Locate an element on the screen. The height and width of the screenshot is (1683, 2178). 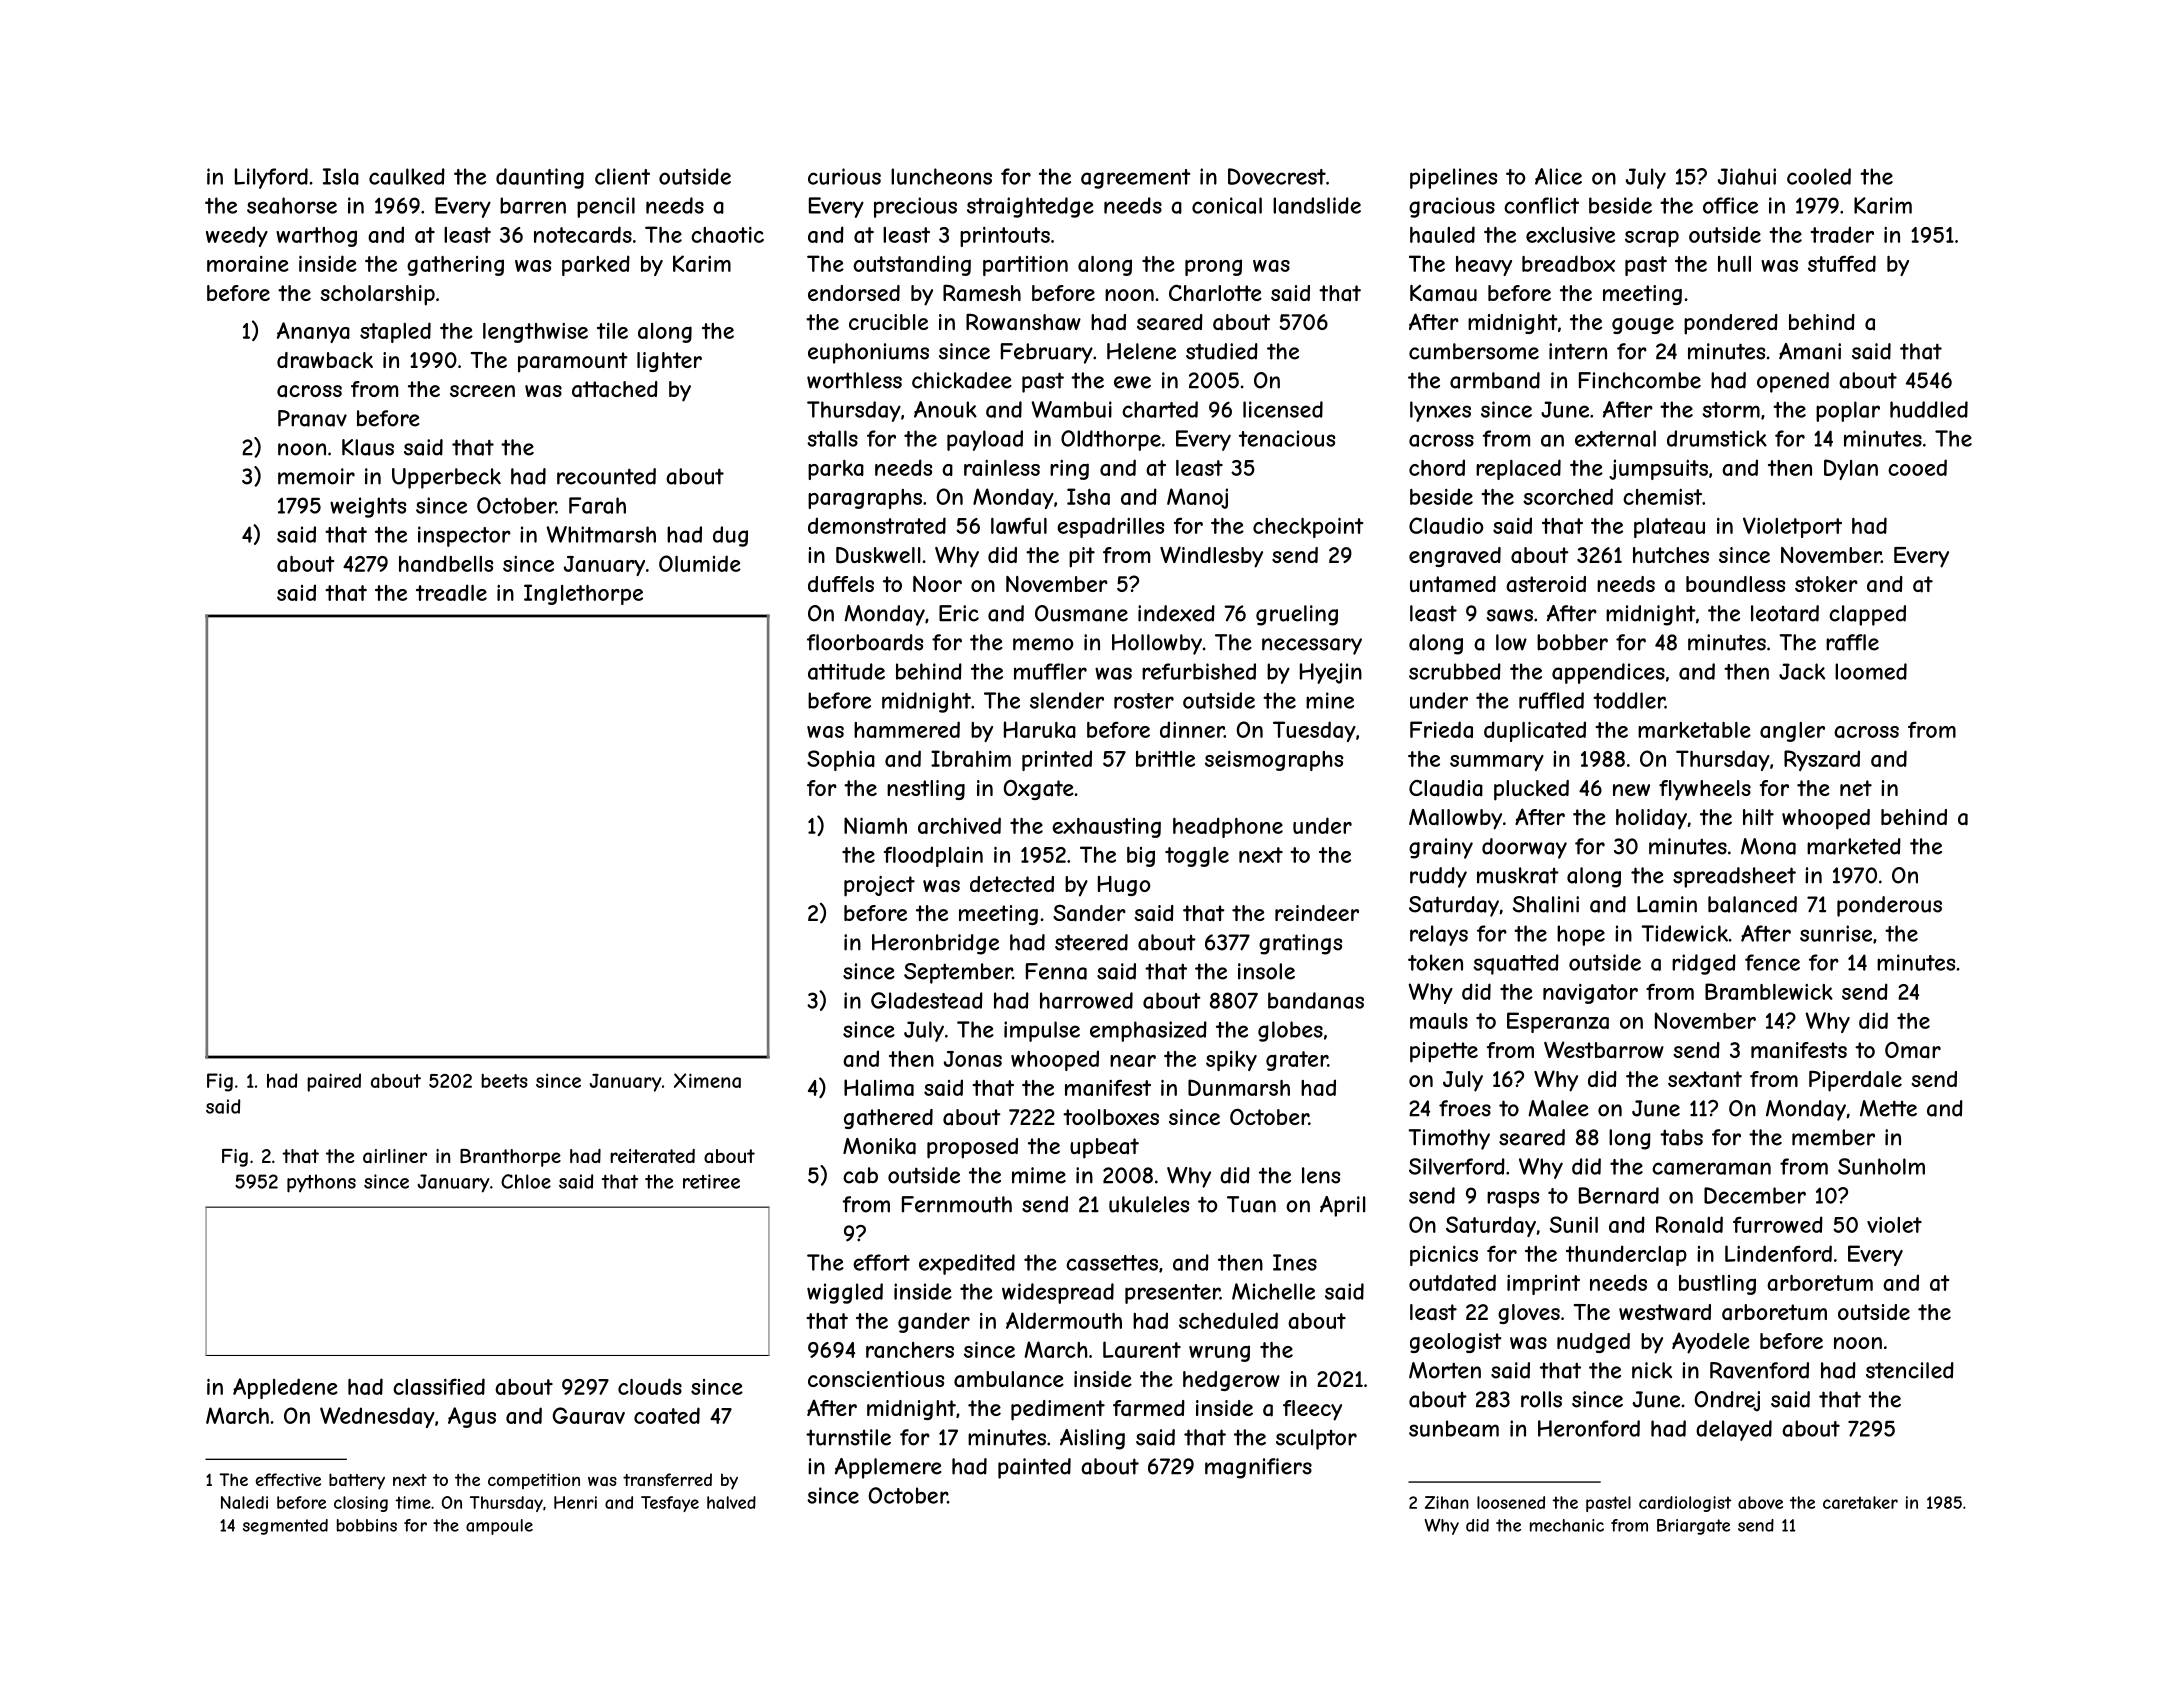
stoker is located at coordinates (1826, 584).
